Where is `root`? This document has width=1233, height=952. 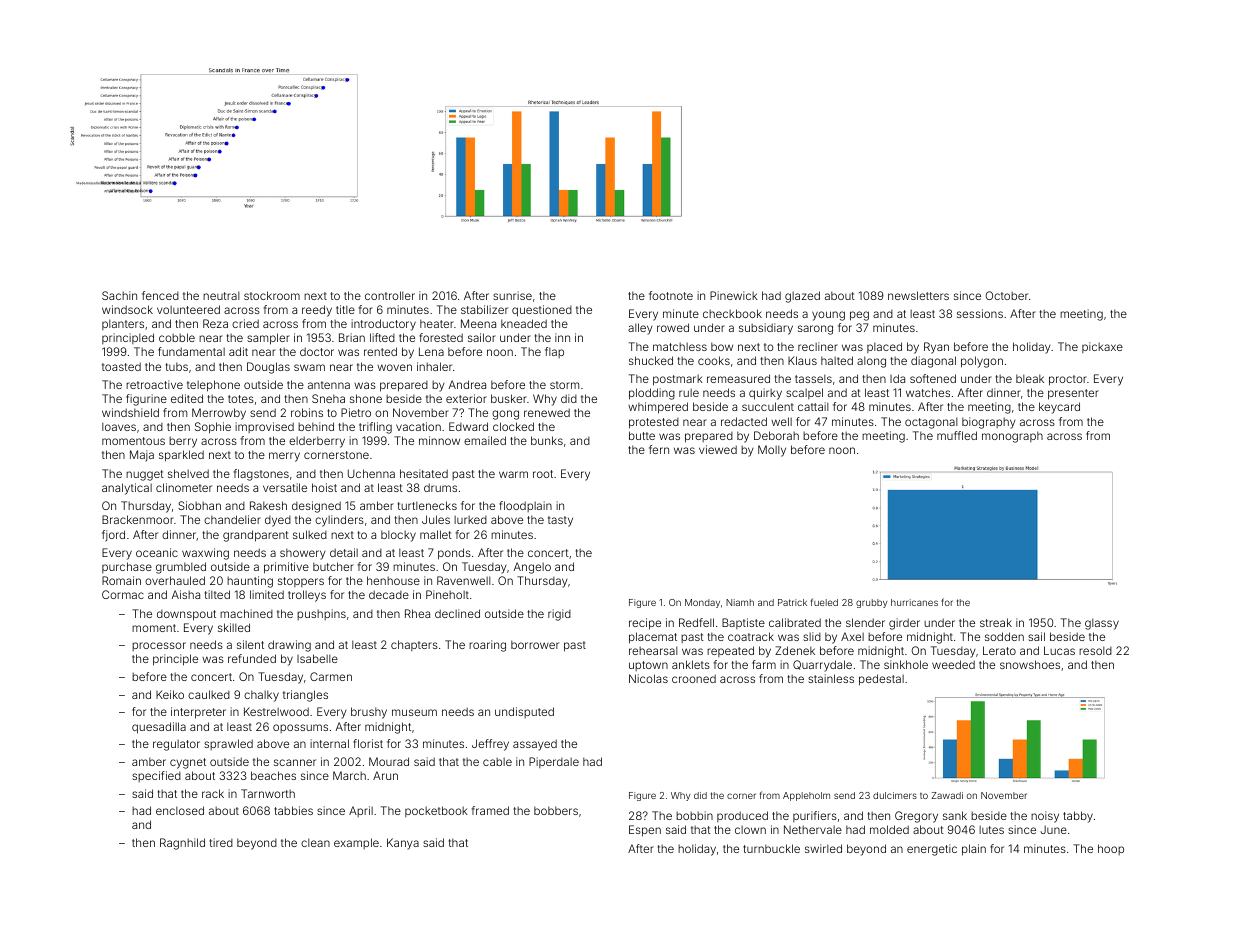
root is located at coordinates (543, 474).
